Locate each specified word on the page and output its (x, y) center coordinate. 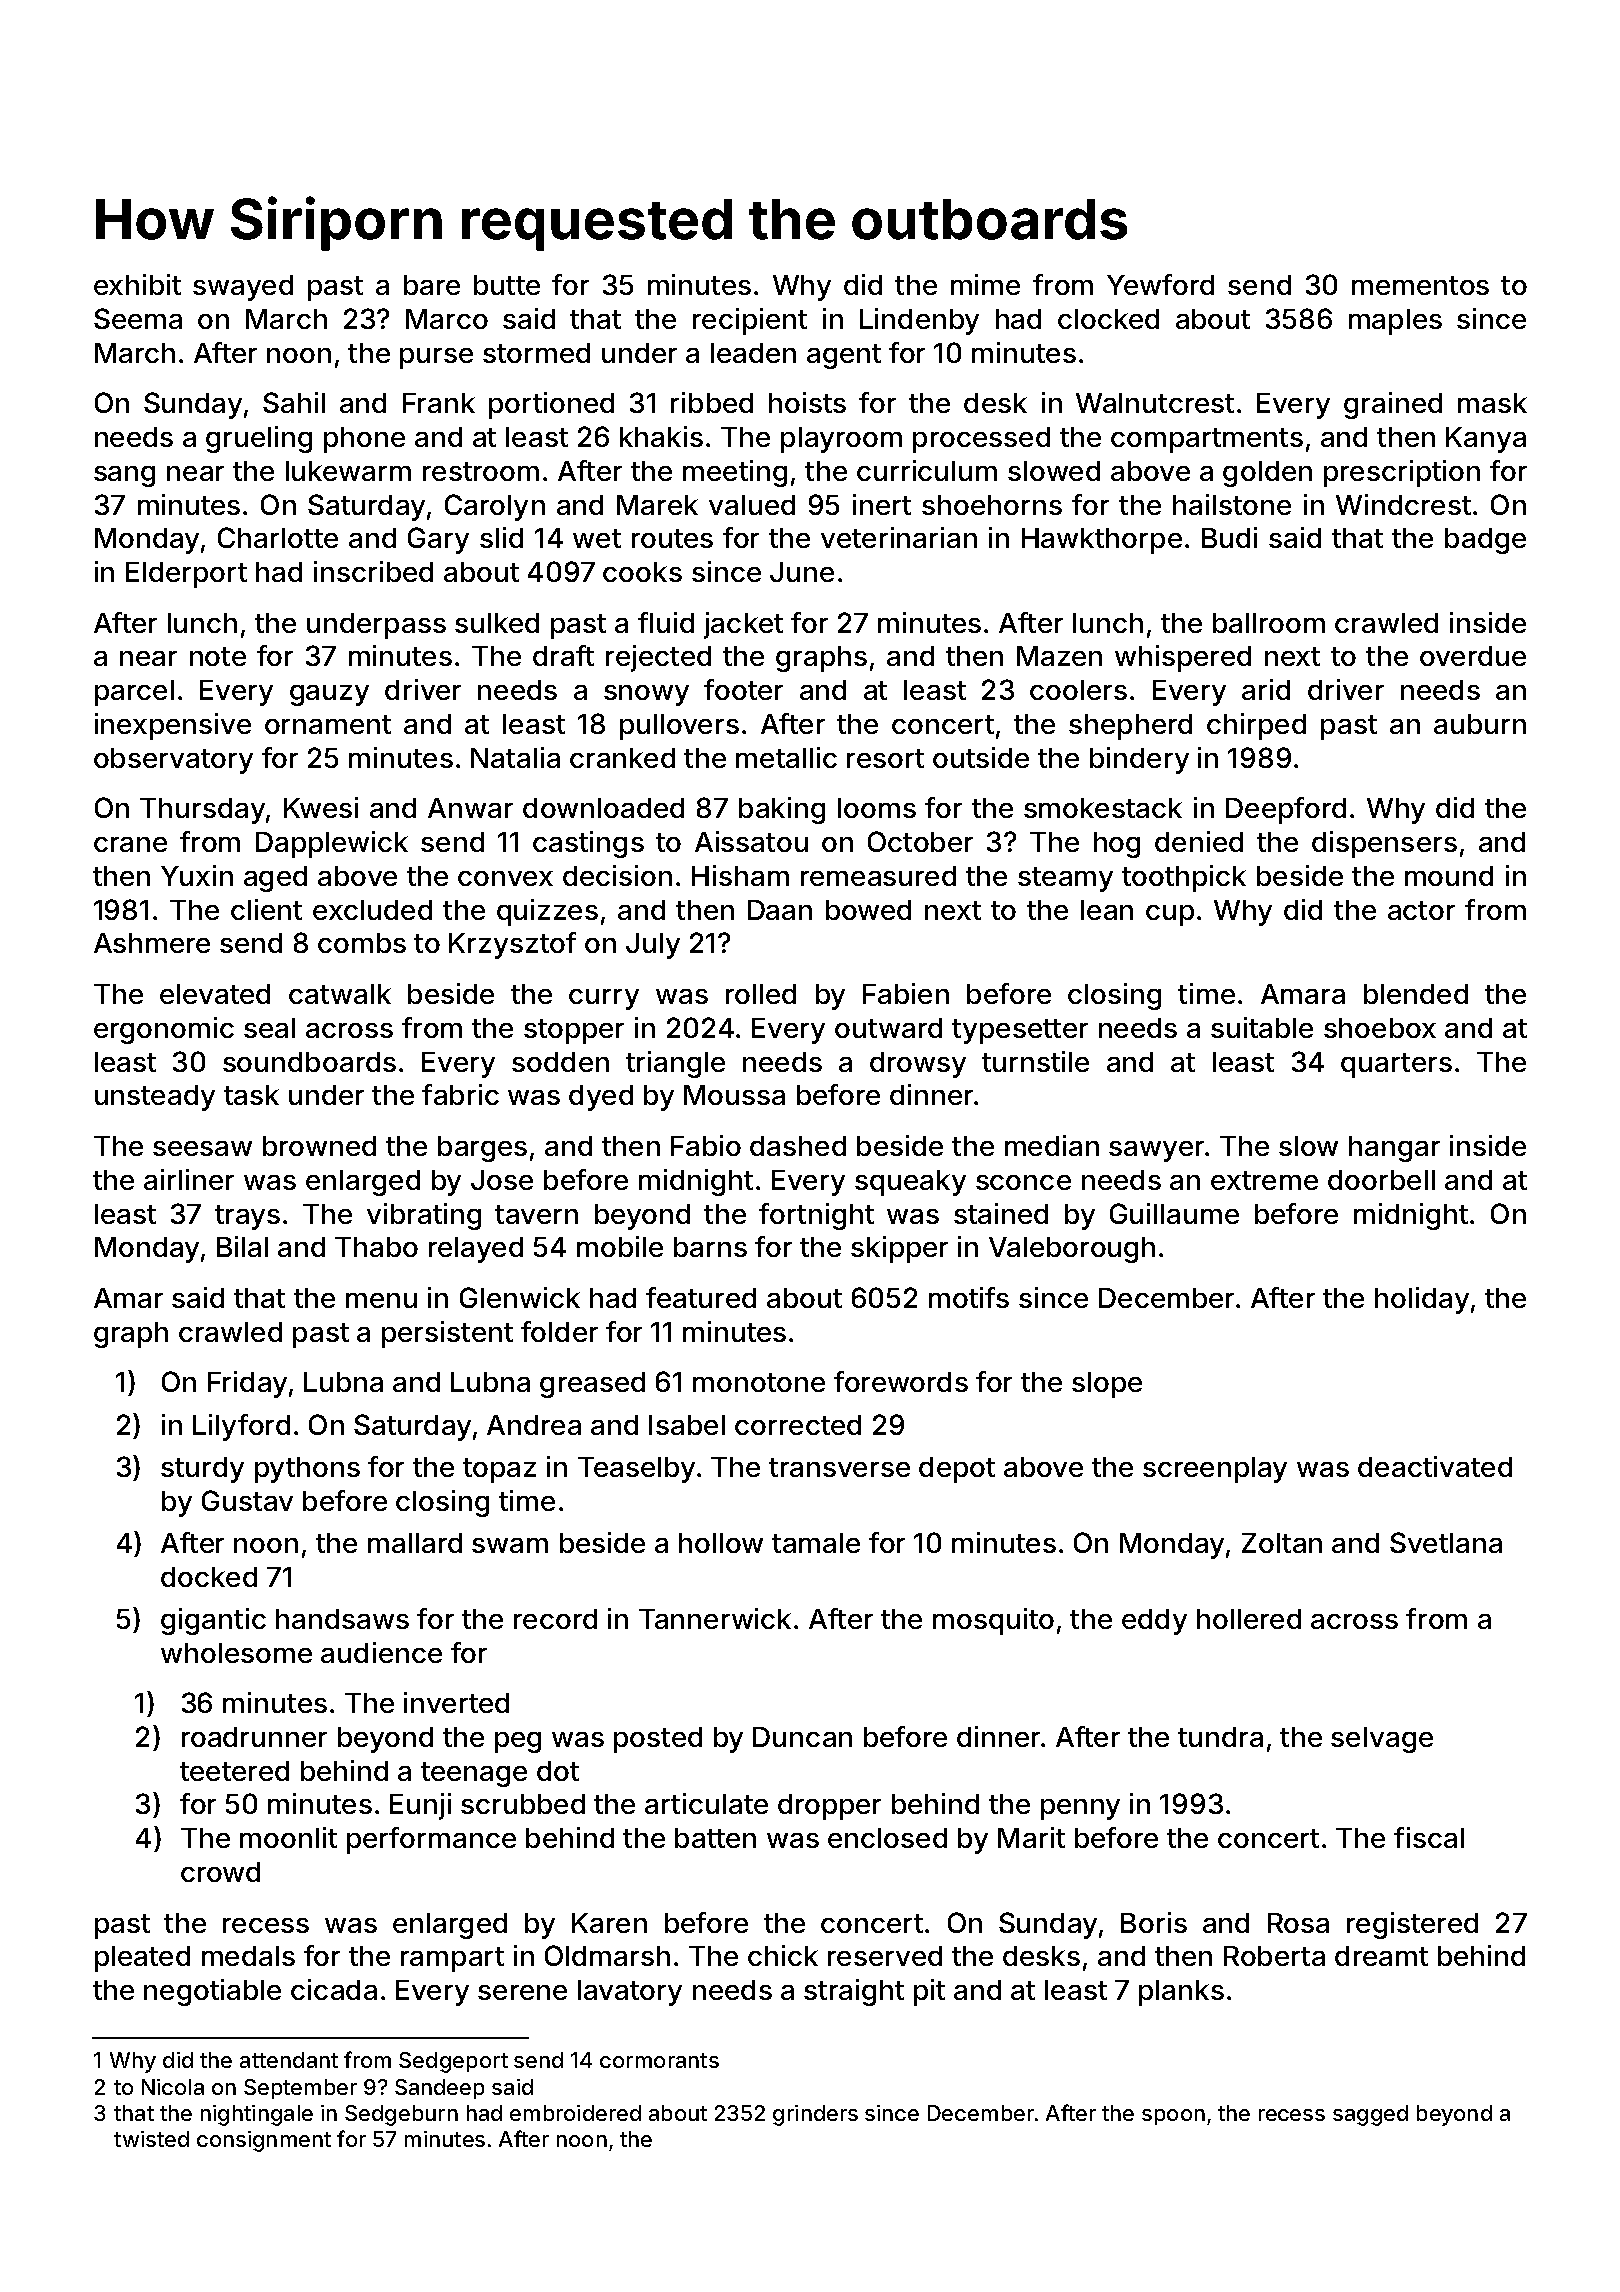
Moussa (734, 1095)
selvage (1382, 1740)
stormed (536, 353)
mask (1492, 403)
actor (1421, 910)
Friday (247, 1384)
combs (362, 943)
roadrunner (254, 1737)
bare (432, 285)
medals (248, 1956)
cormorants (659, 2060)
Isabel (687, 1425)
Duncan (802, 1737)
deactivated (1435, 1466)
